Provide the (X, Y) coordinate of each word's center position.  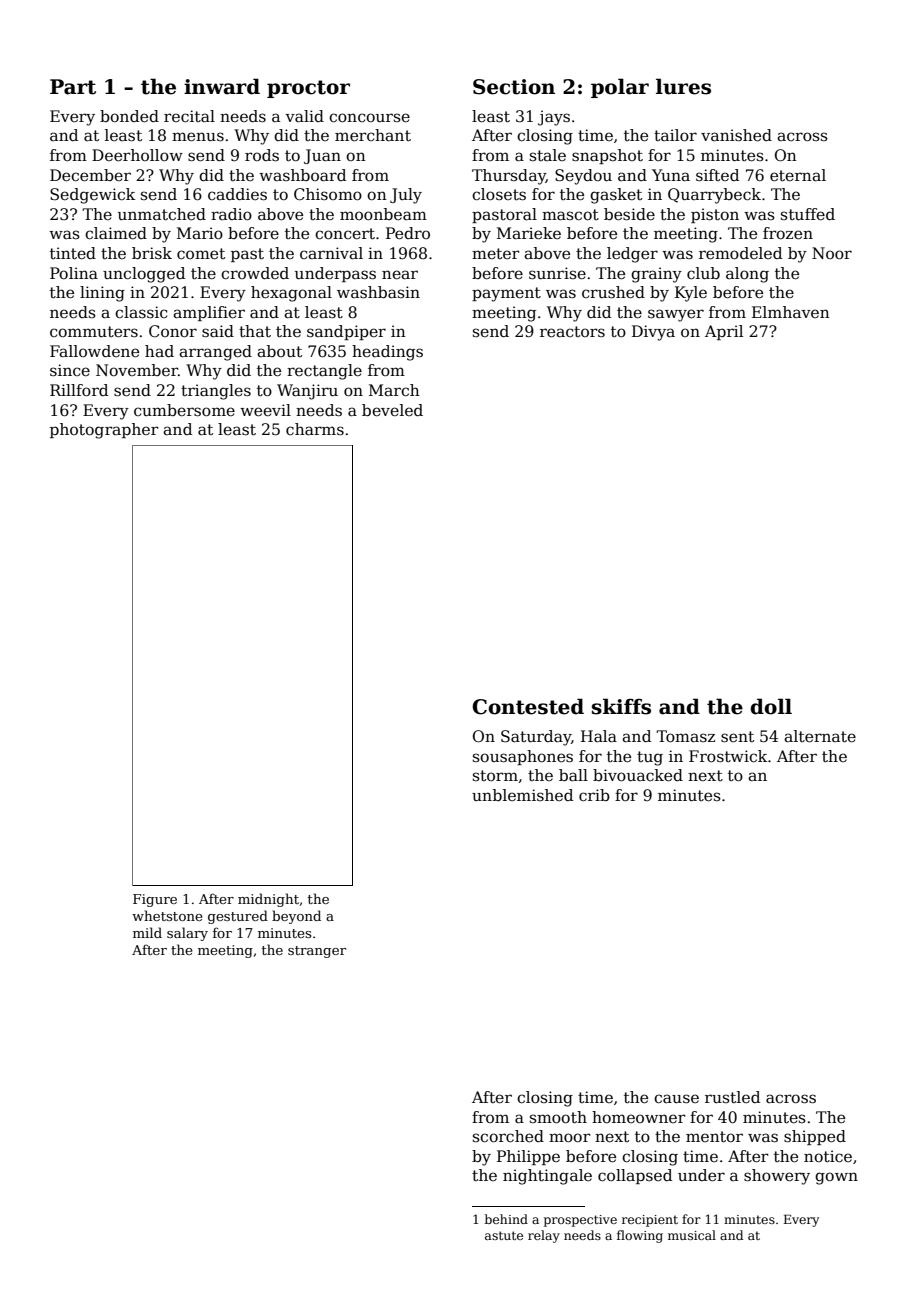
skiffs (621, 706)
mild (147, 932)
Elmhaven (791, 312)
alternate (820, 736)
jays (554, 118)
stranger (317, 952)
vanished (736, 135)
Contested (528, 706)
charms (315, 429)
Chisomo (328, 194)
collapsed (635, 1176)
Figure (155, 900)
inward (222, 86)
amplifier (209, 313)
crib (594, 795)
